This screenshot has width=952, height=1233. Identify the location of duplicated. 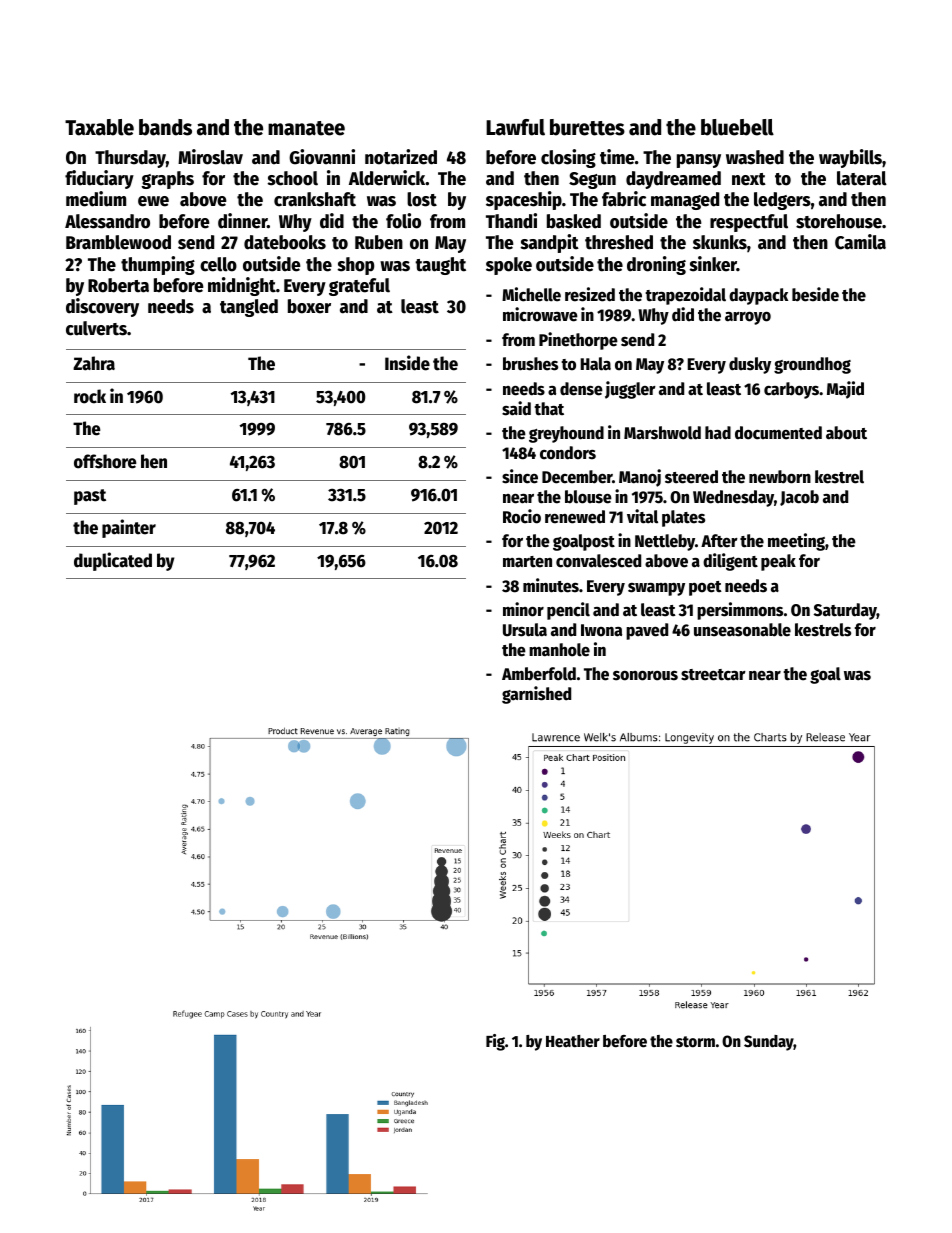
(113, 561).
